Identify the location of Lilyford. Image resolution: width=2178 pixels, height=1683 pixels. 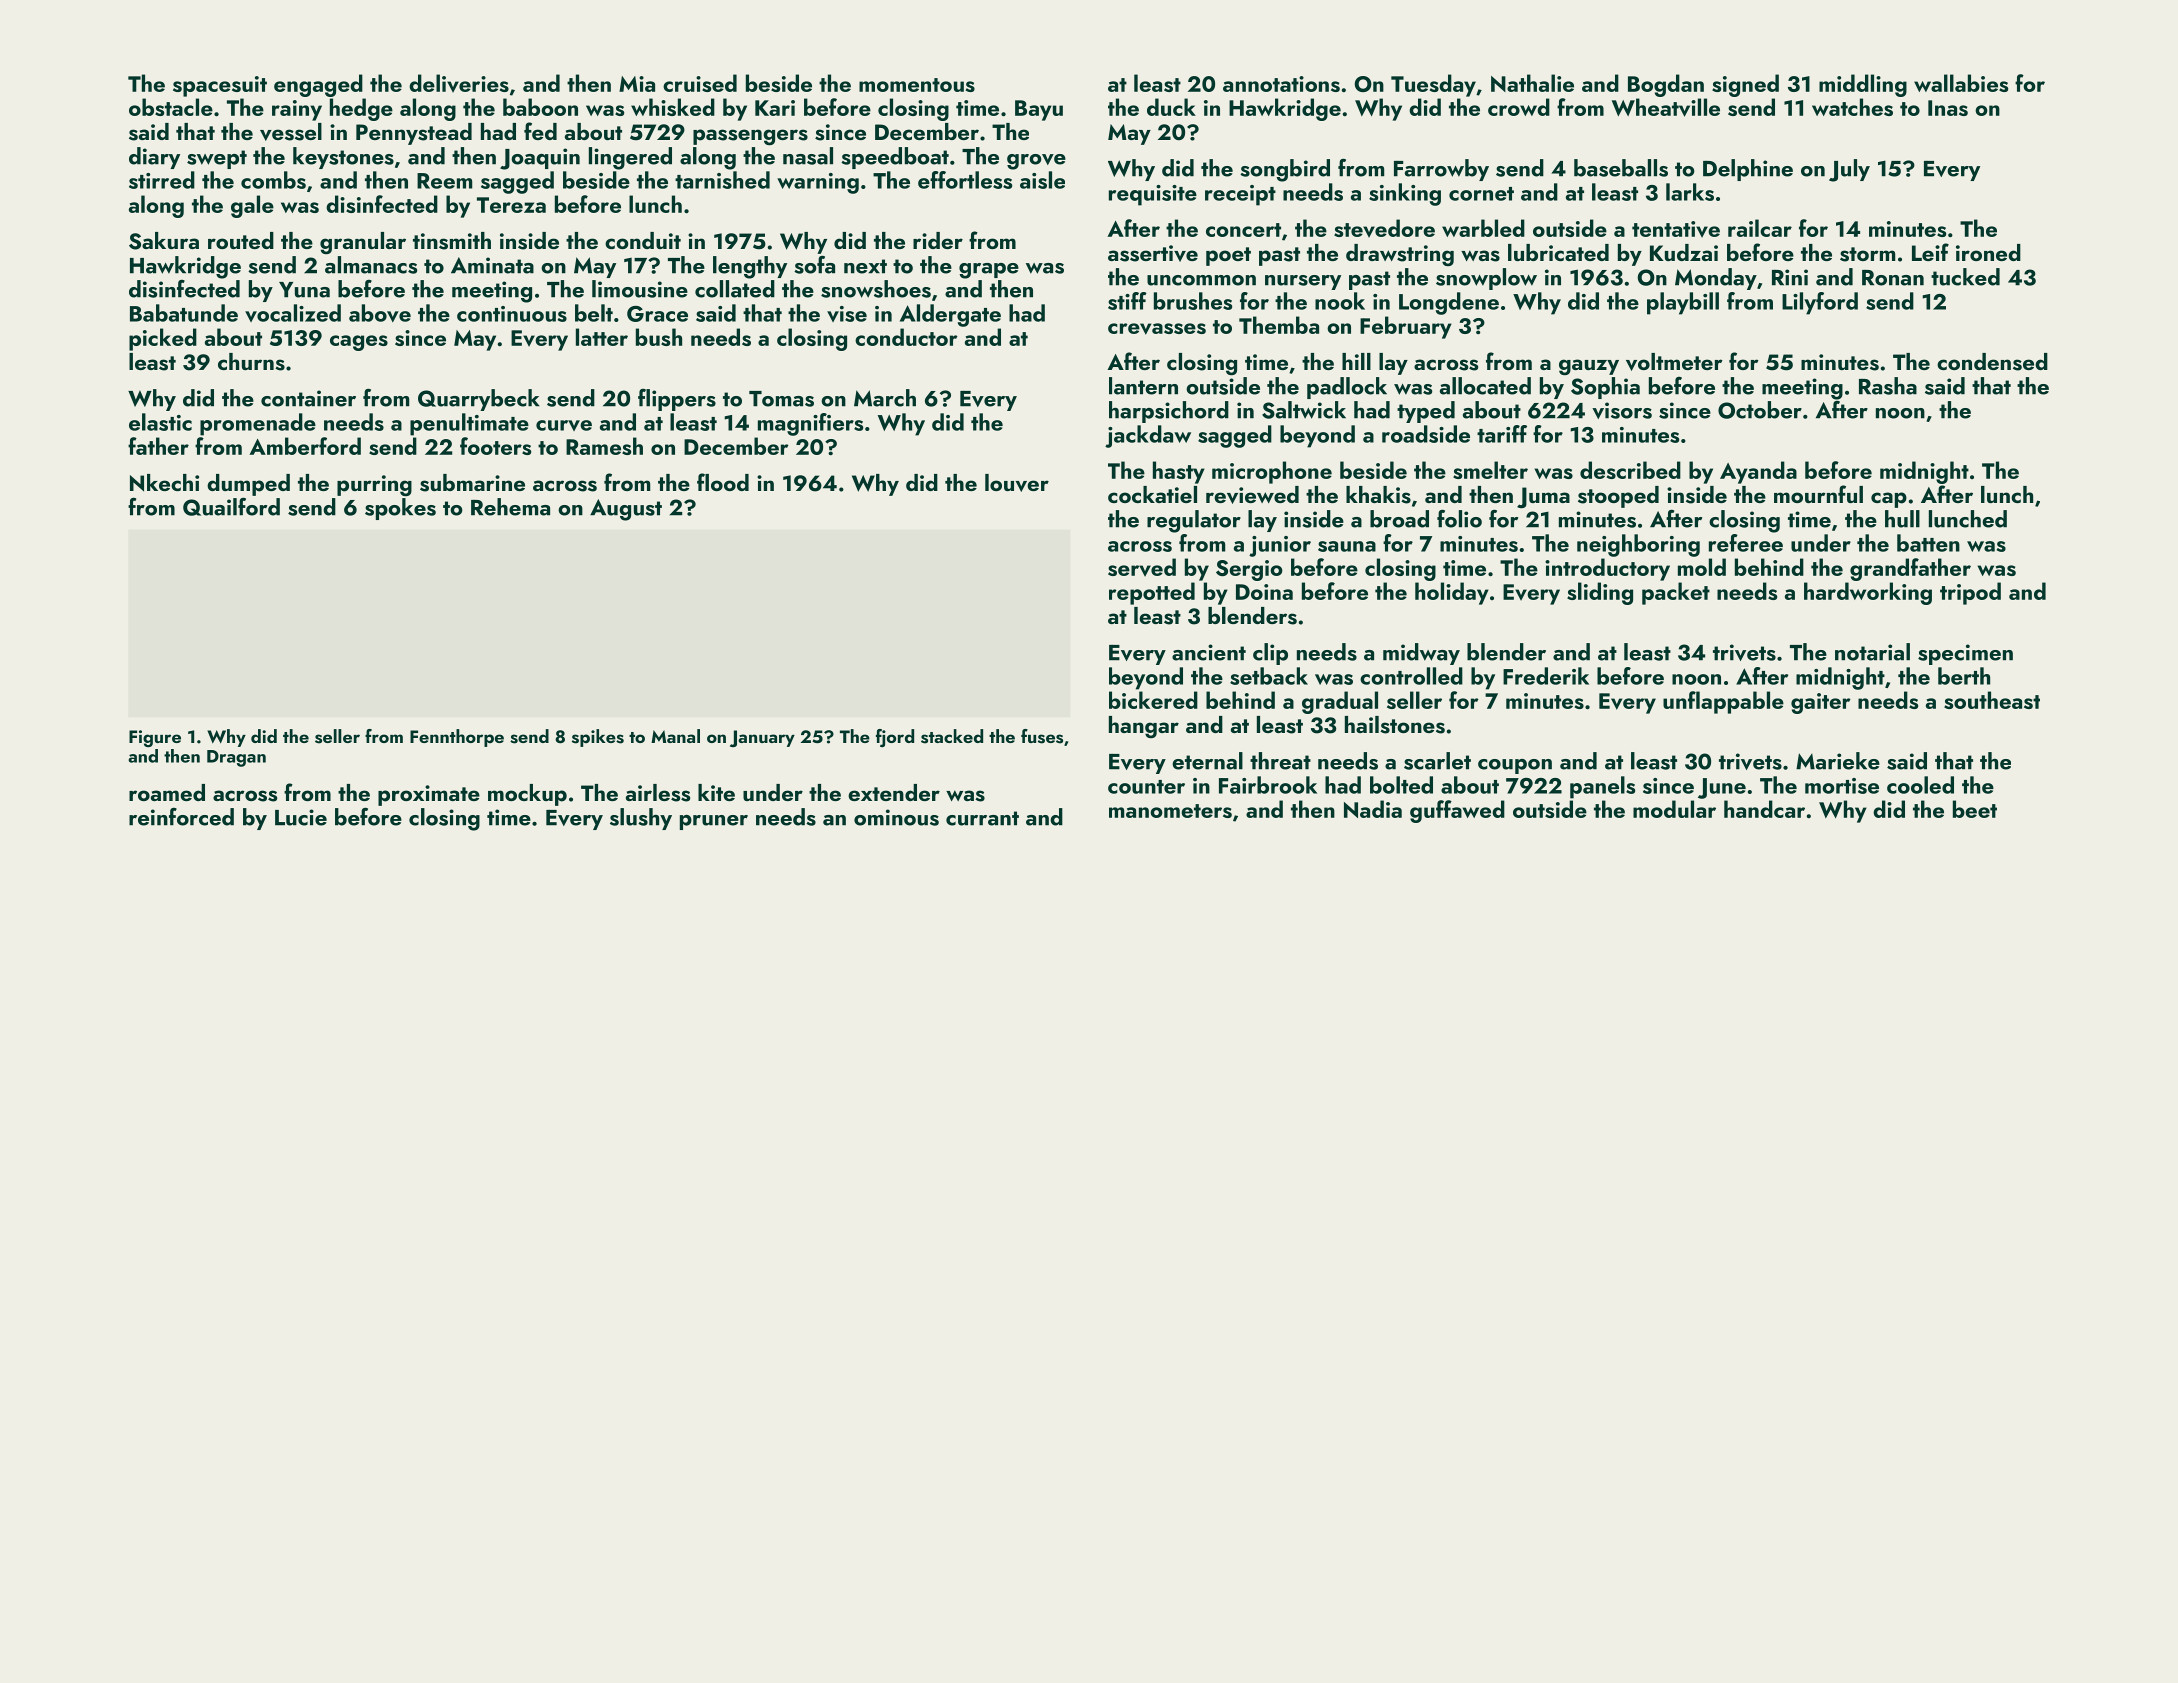
(1820, 303).
